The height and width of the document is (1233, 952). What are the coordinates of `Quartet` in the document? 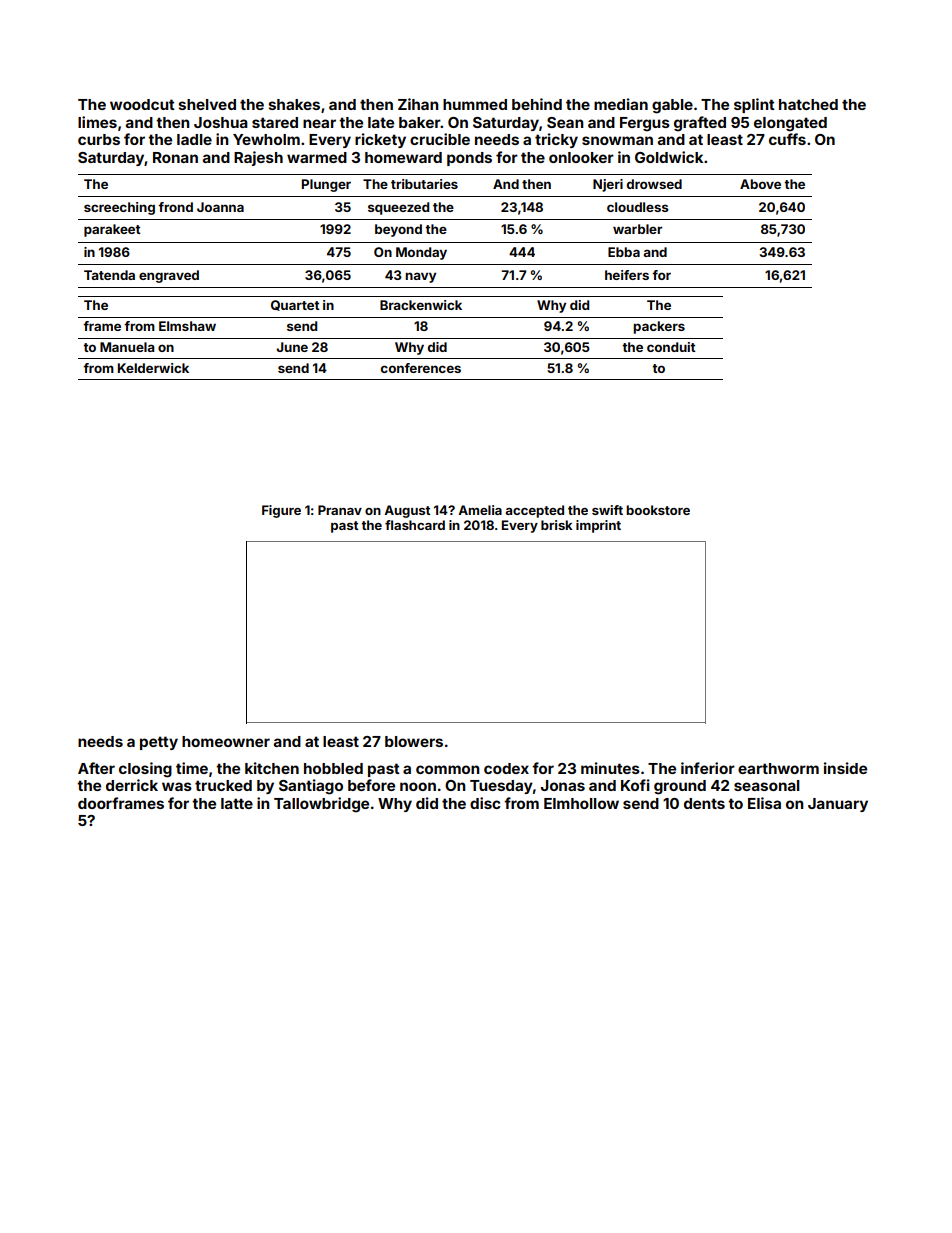 It's located at (295, 305).
